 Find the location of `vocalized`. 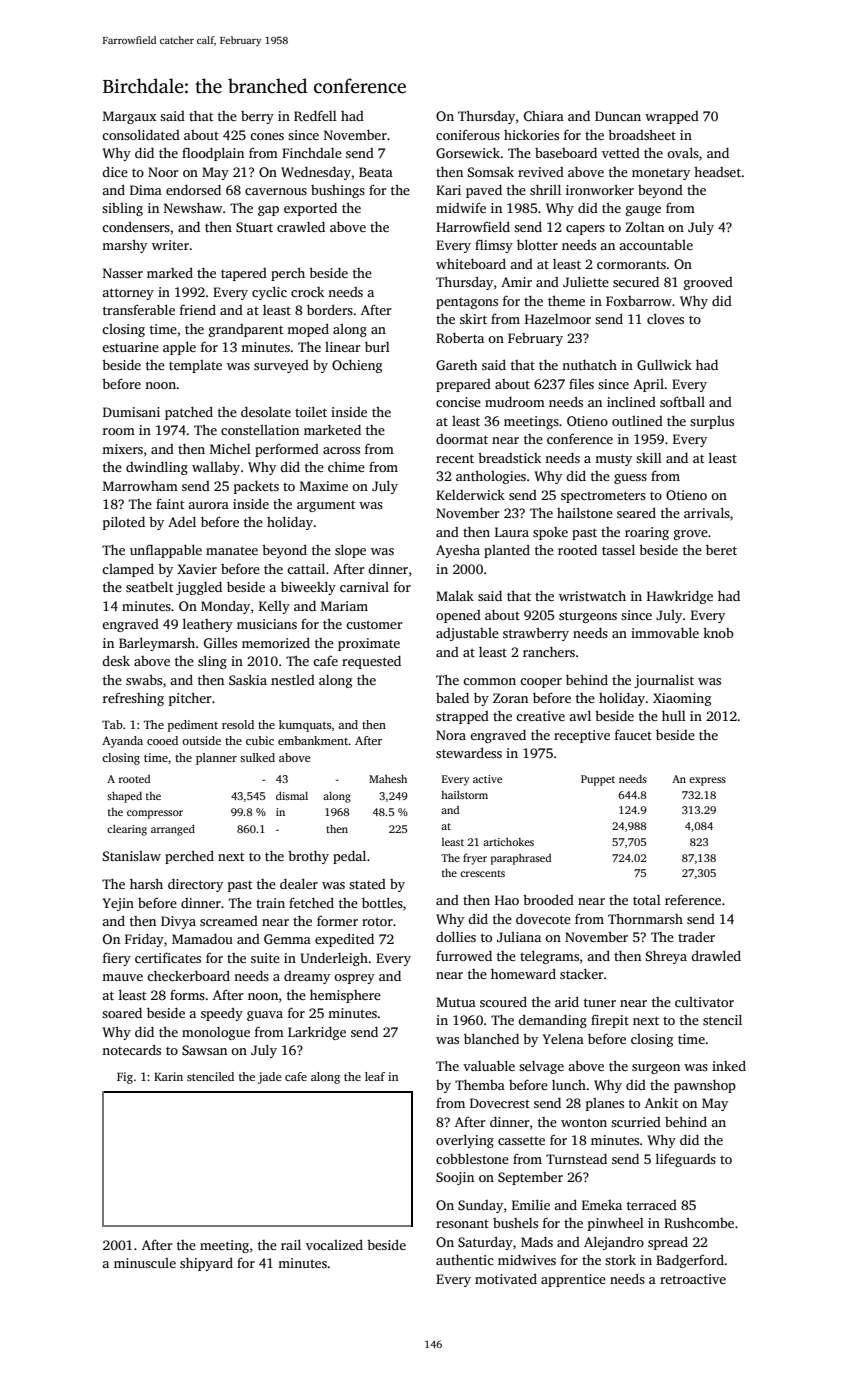

vocalized is located at coordinates (334, 1244).
